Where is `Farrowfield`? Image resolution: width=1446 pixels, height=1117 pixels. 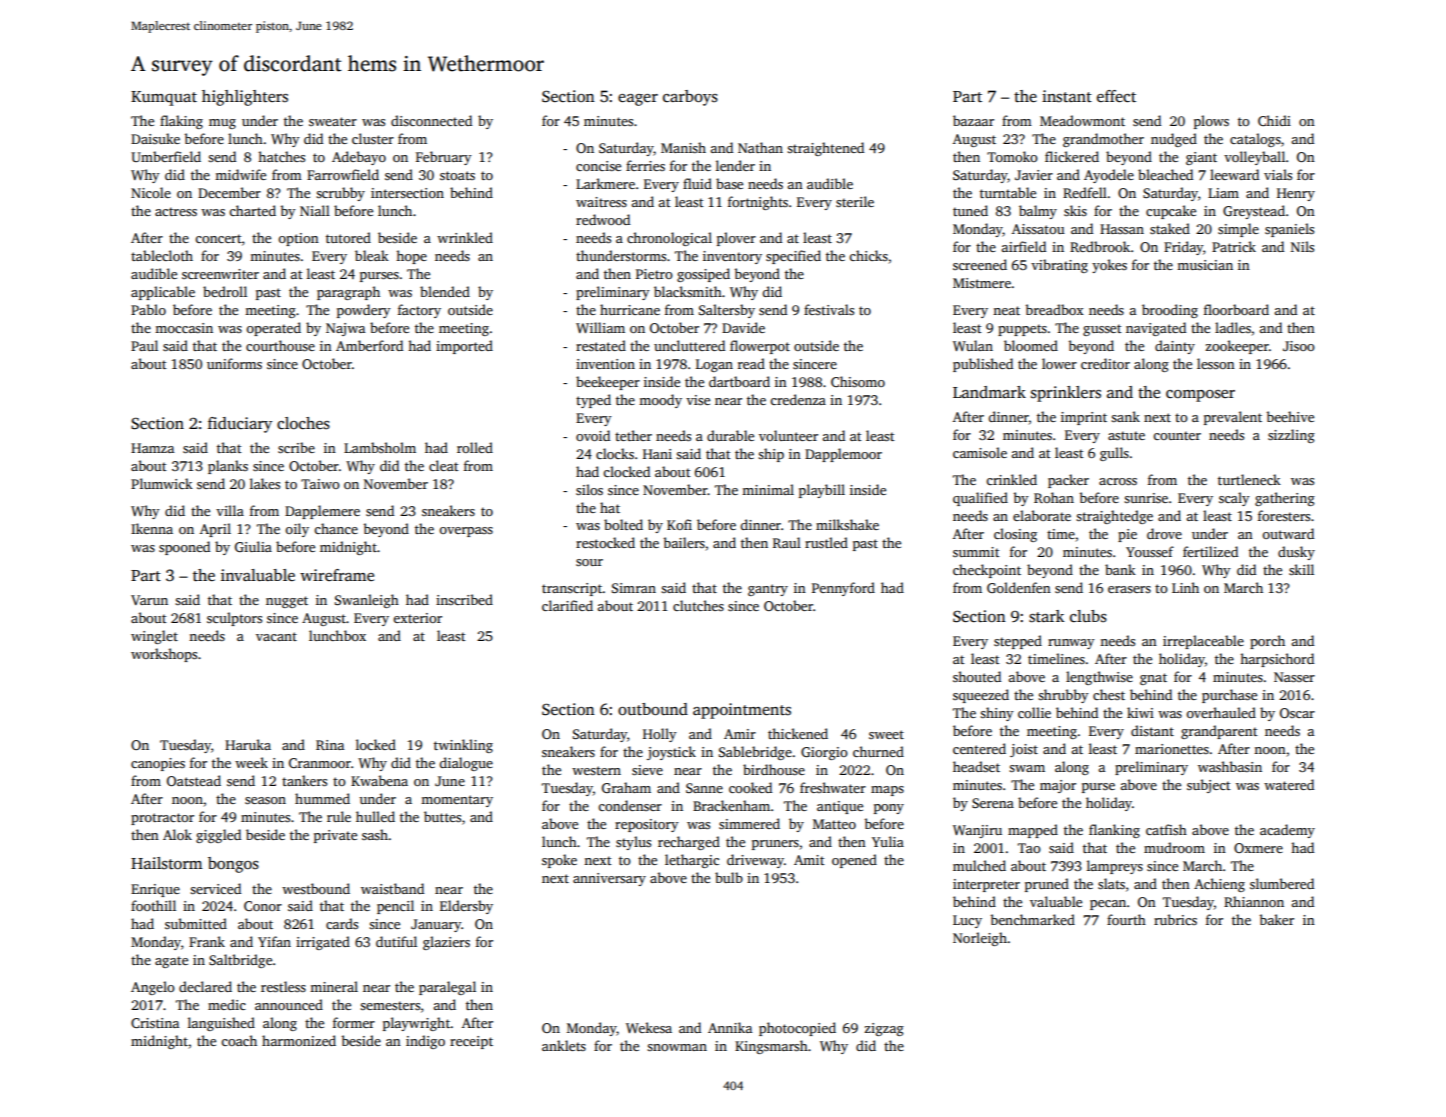 Farrowfield is located at coordinates (343, 174).
